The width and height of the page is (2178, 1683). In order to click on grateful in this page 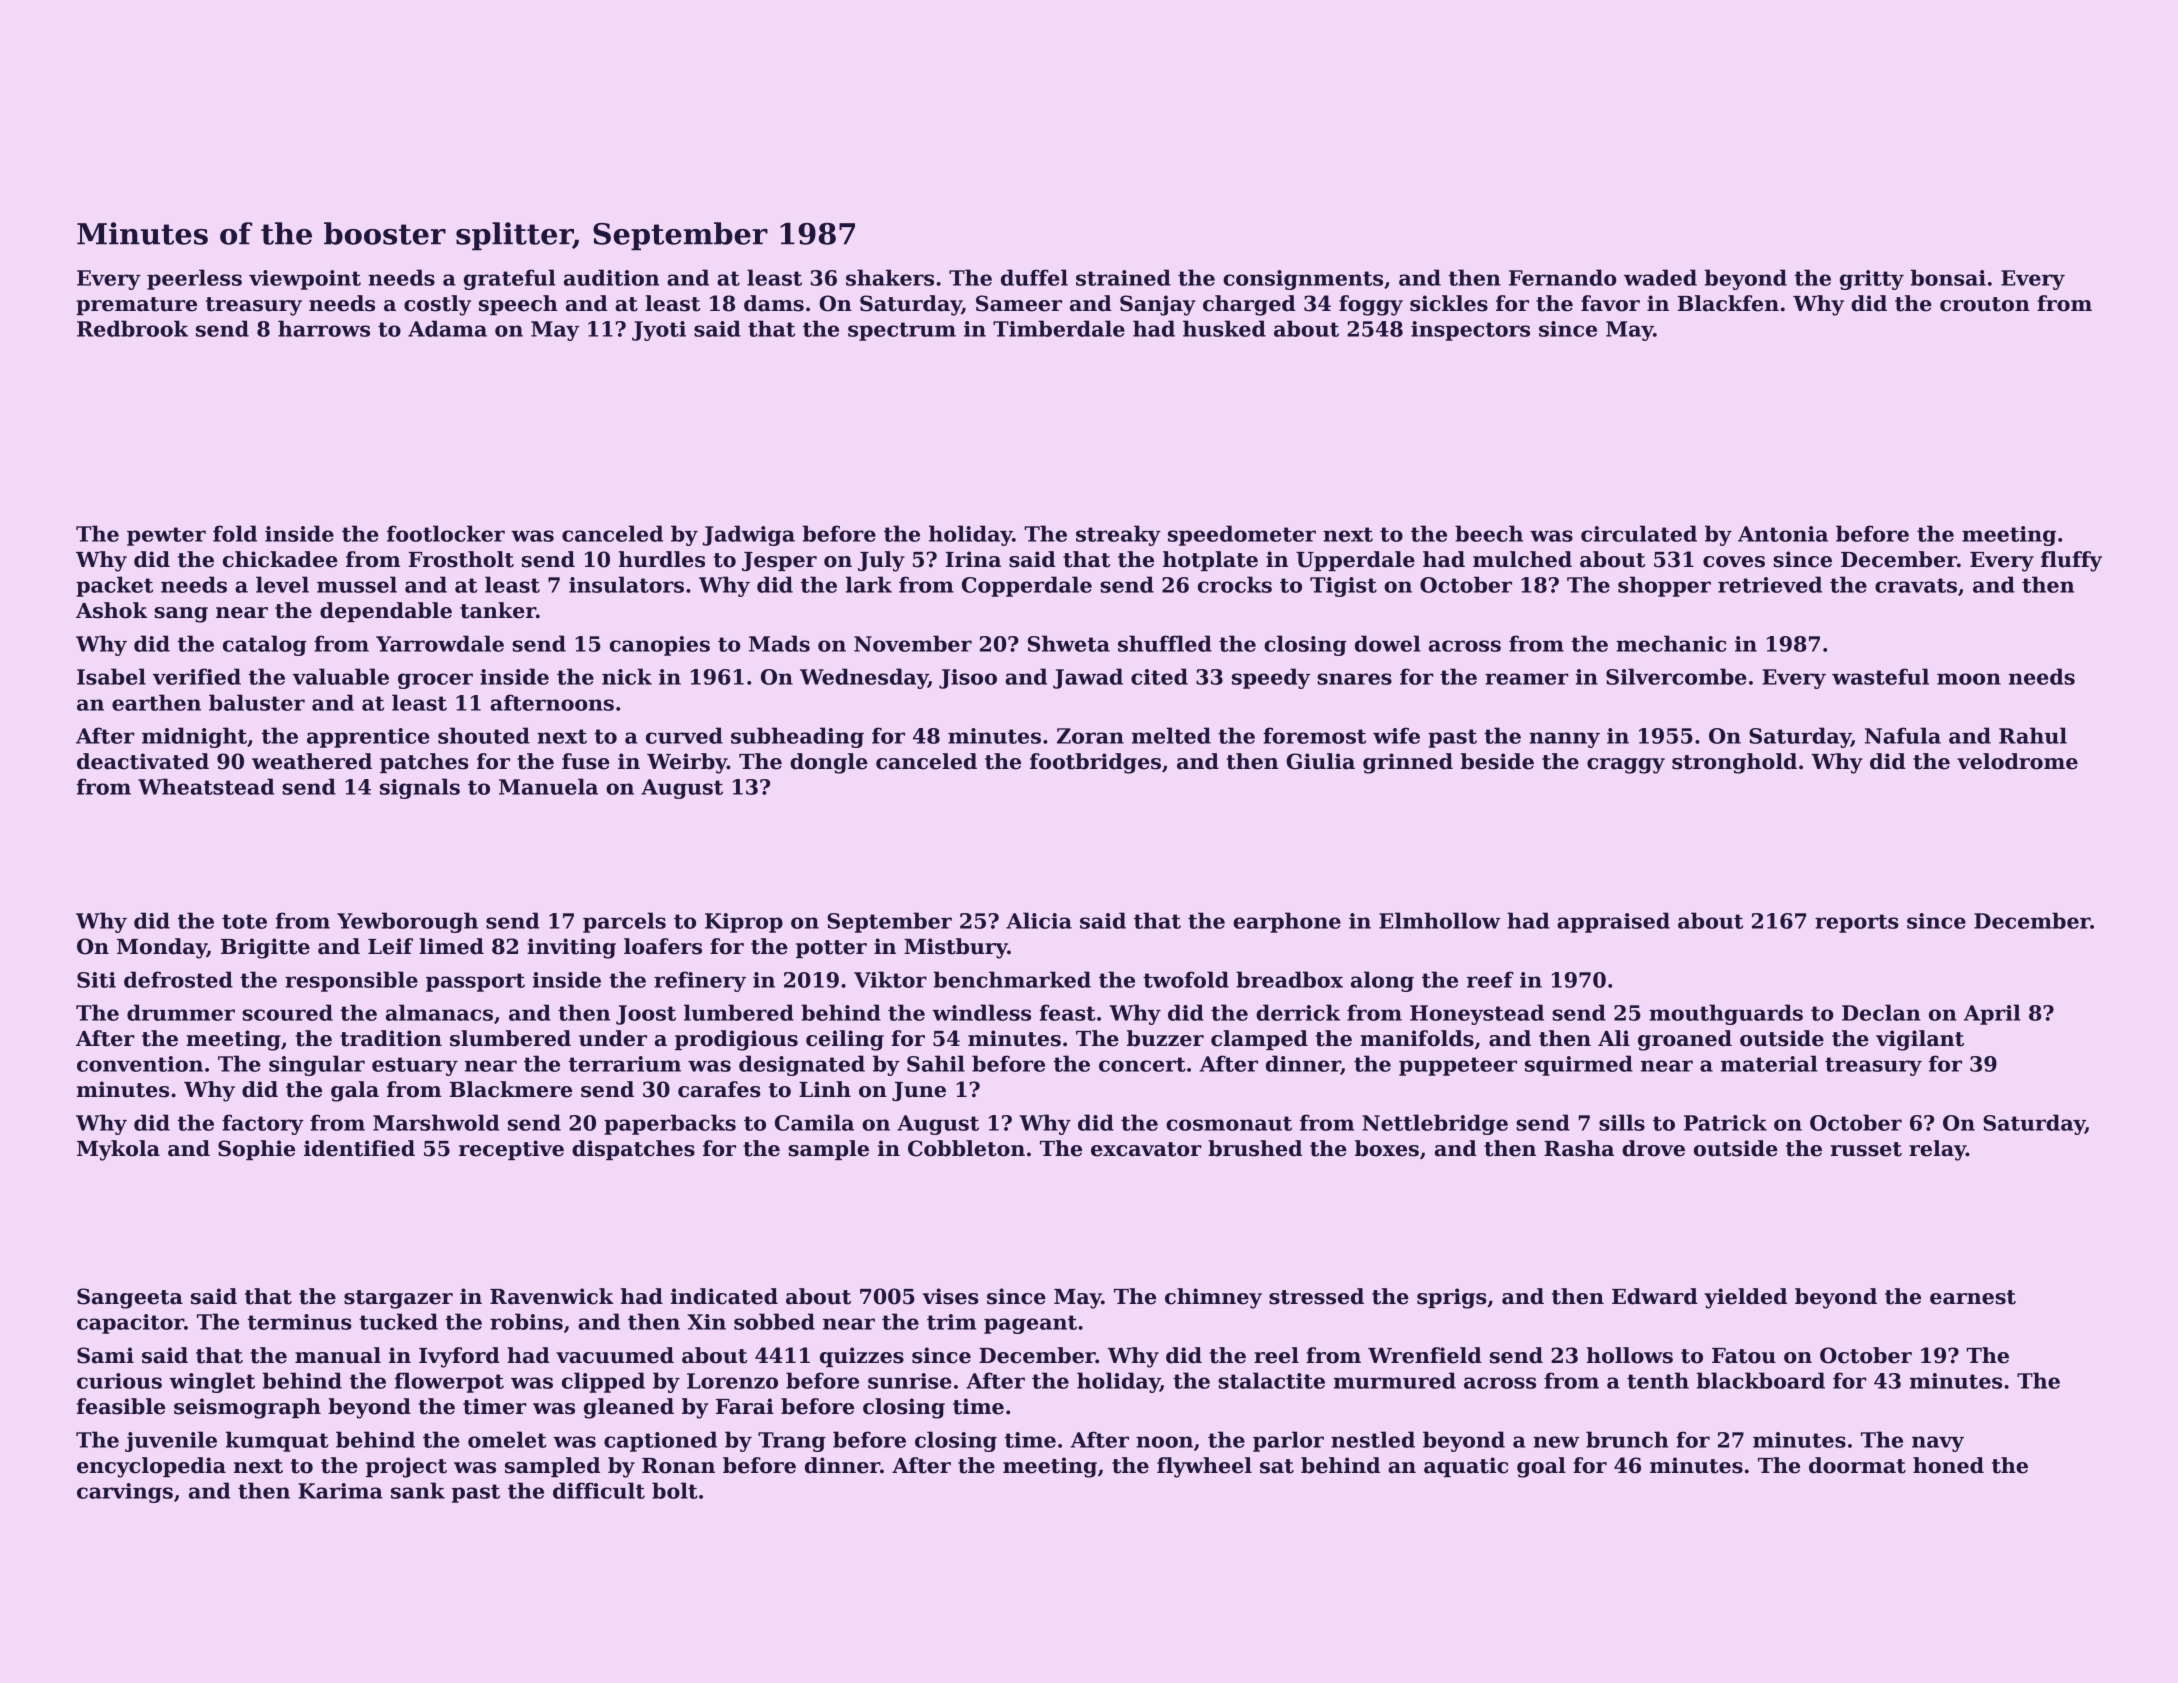, I will do `click(510, 279)`.
